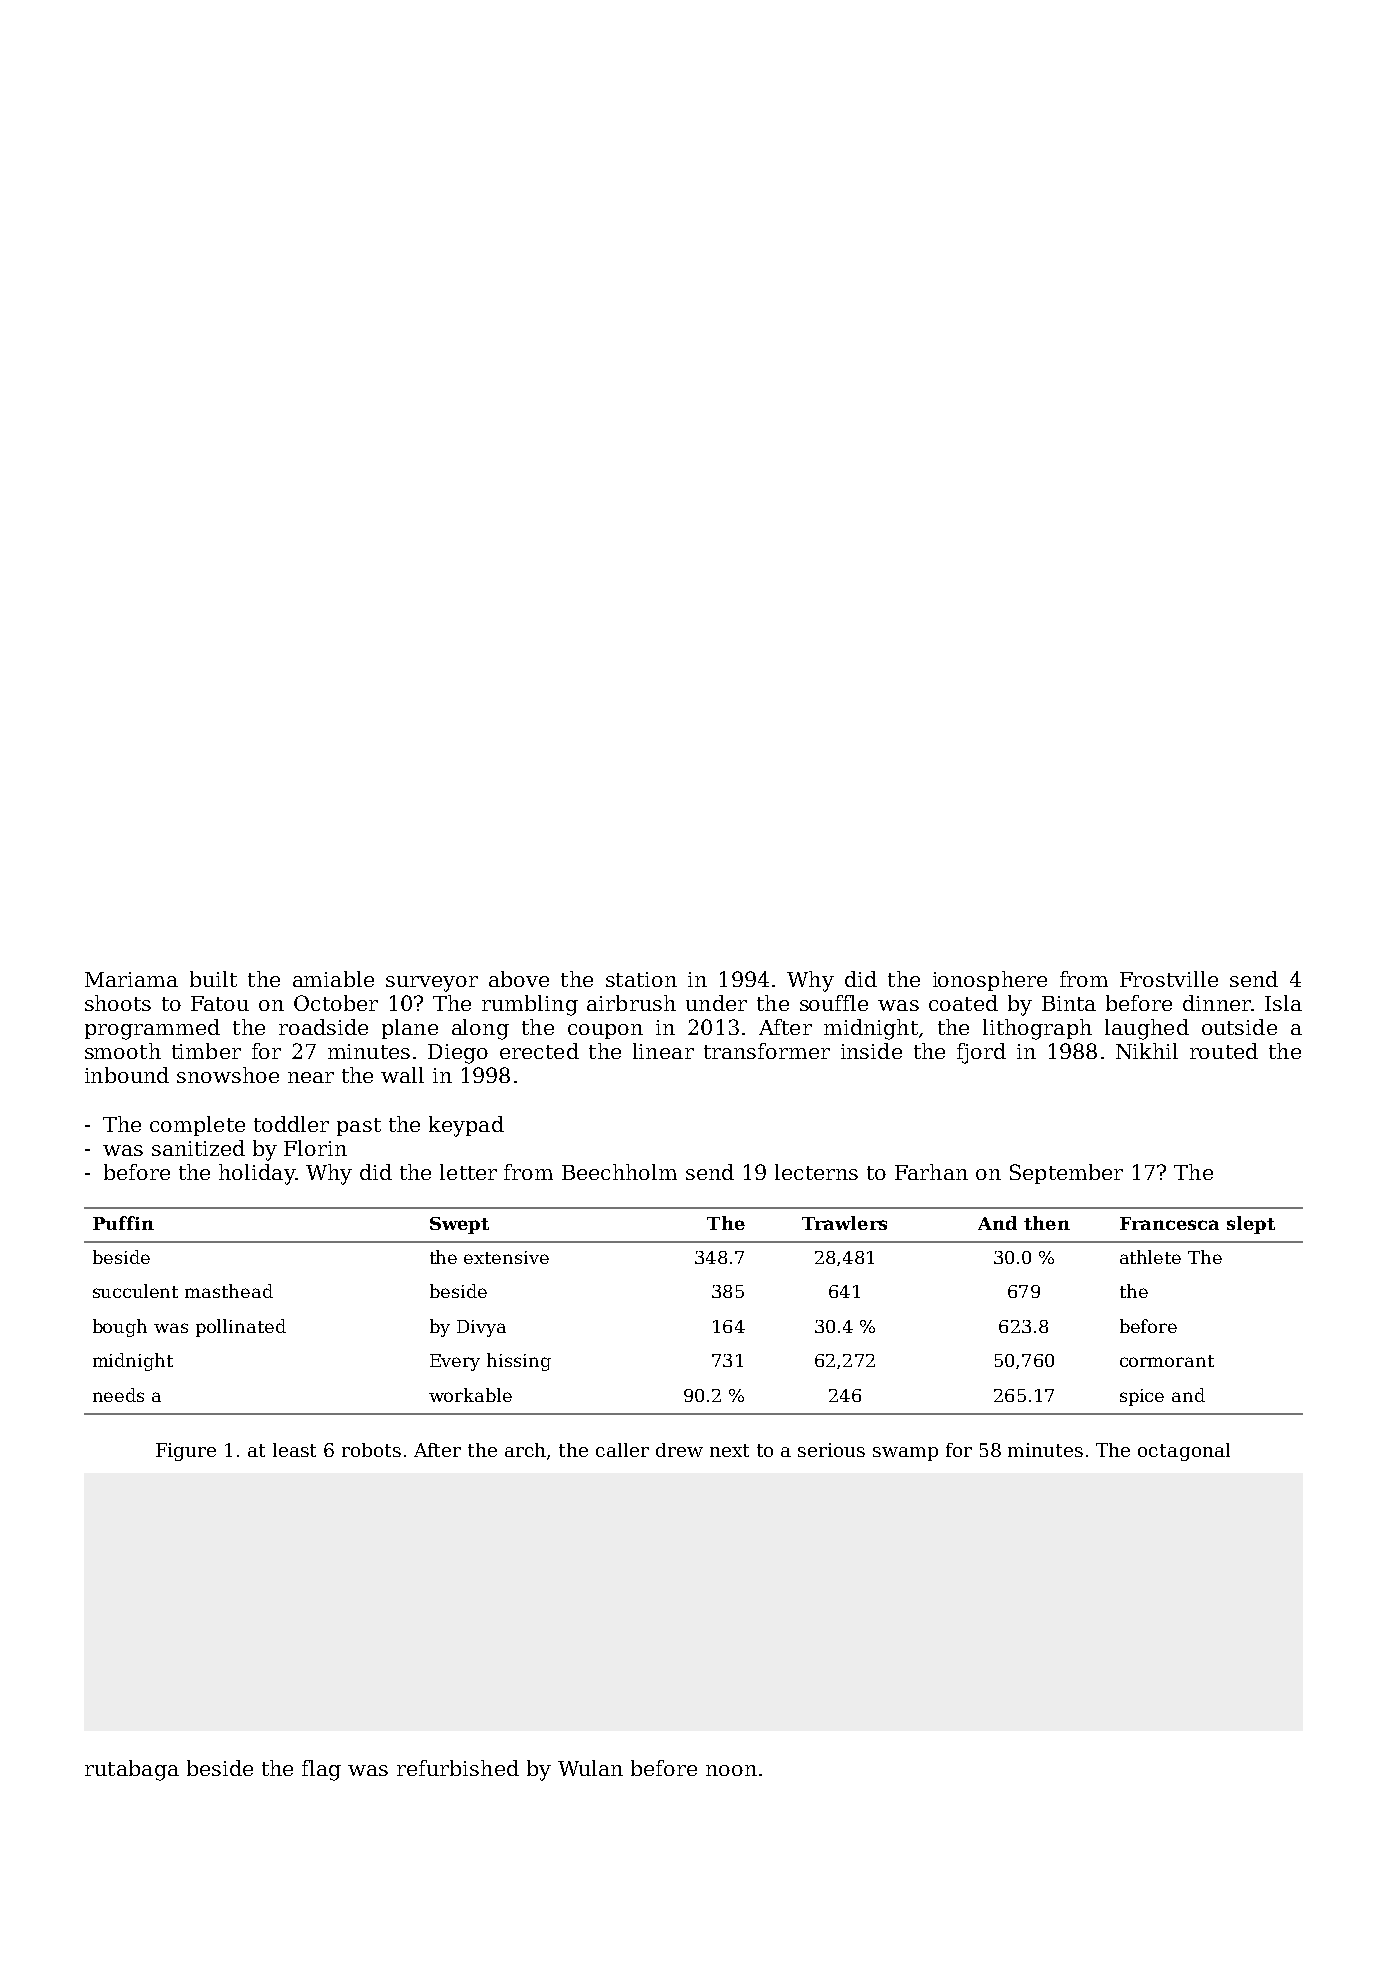  I want to click on noon, so click(731, 1770).
